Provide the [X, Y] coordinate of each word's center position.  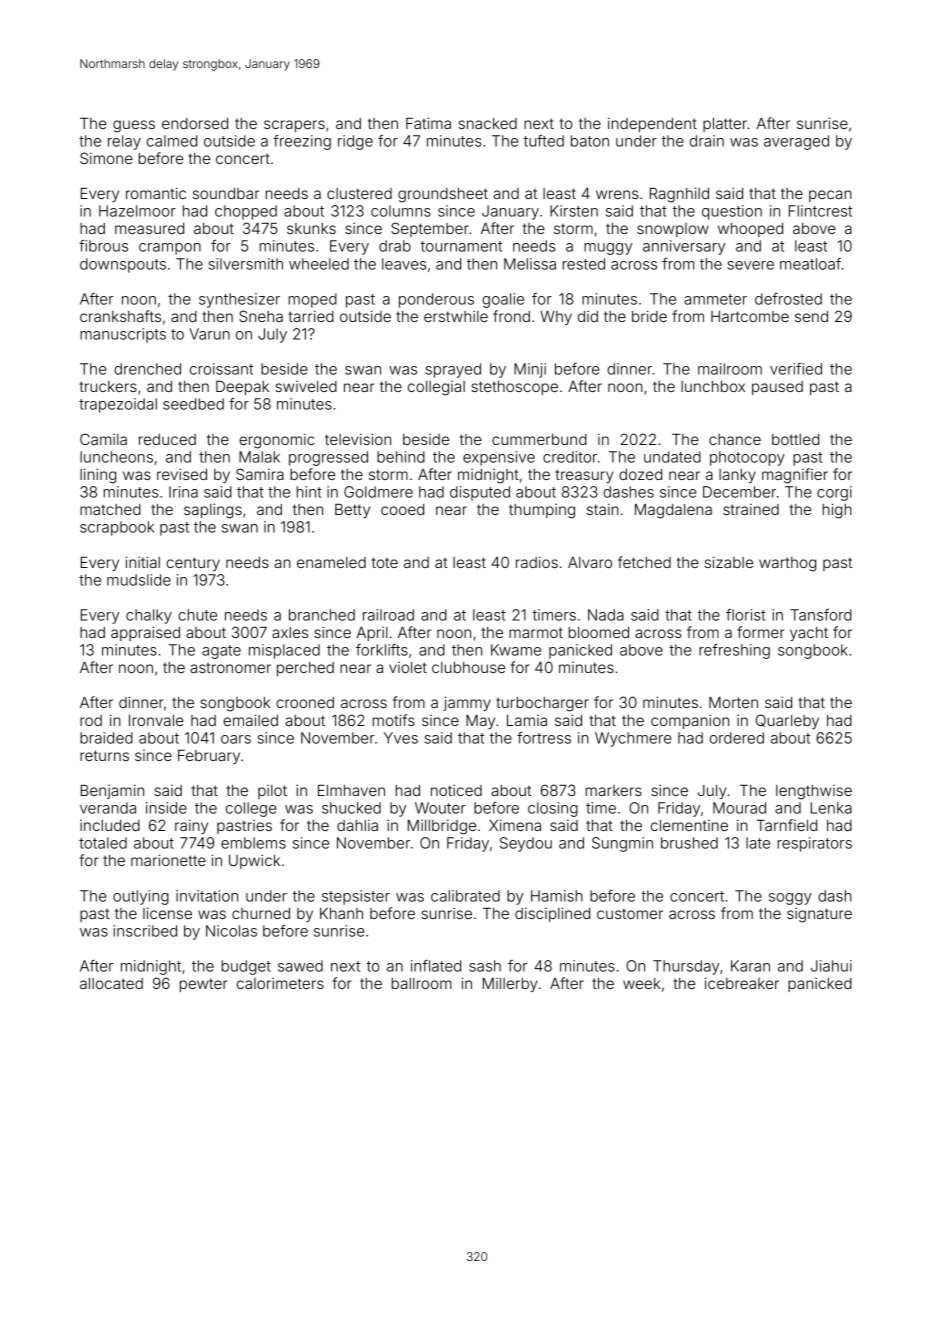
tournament [461, 246]
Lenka [831, 808]
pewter [203, 985]
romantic [156, 193]
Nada [606, 615]
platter [725, 125]
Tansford [821, 615]
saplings [213, 511]
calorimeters [280, 983]
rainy [191, 826]
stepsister [356, 897]
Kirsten [574, 211]
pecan [830, 196]
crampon [170, 249]
